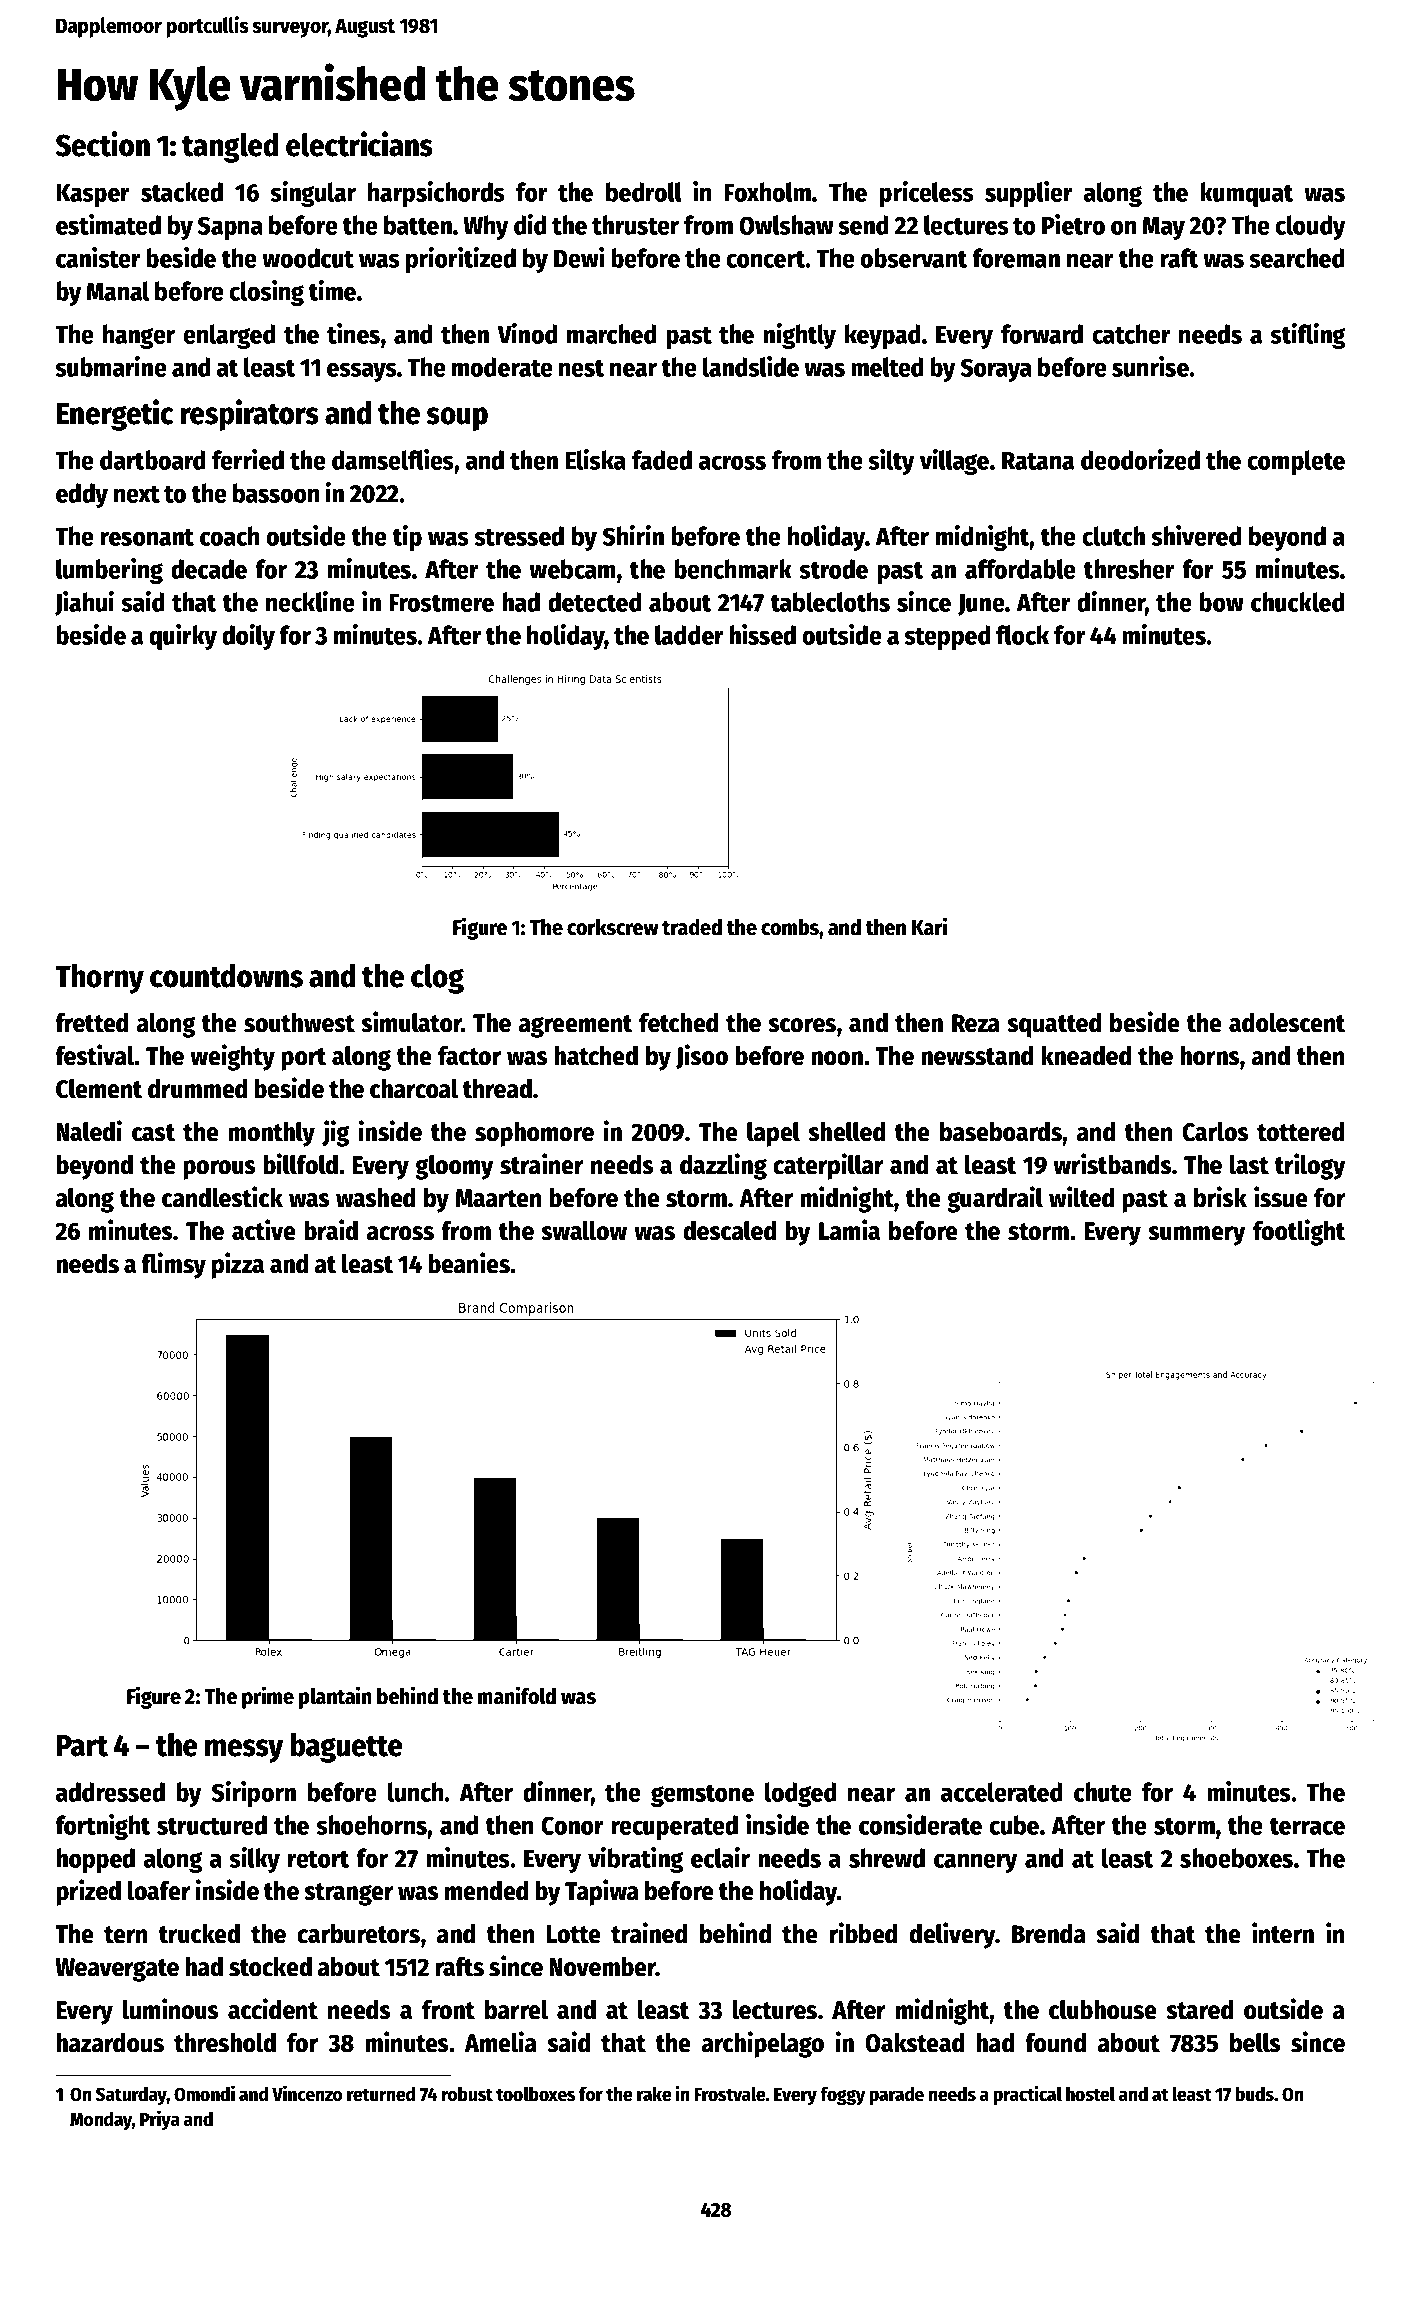  What do you see at coordinates (1307, 1826) in the screenshot?
I see `terrace` at bounding box center [1307, 1826].
